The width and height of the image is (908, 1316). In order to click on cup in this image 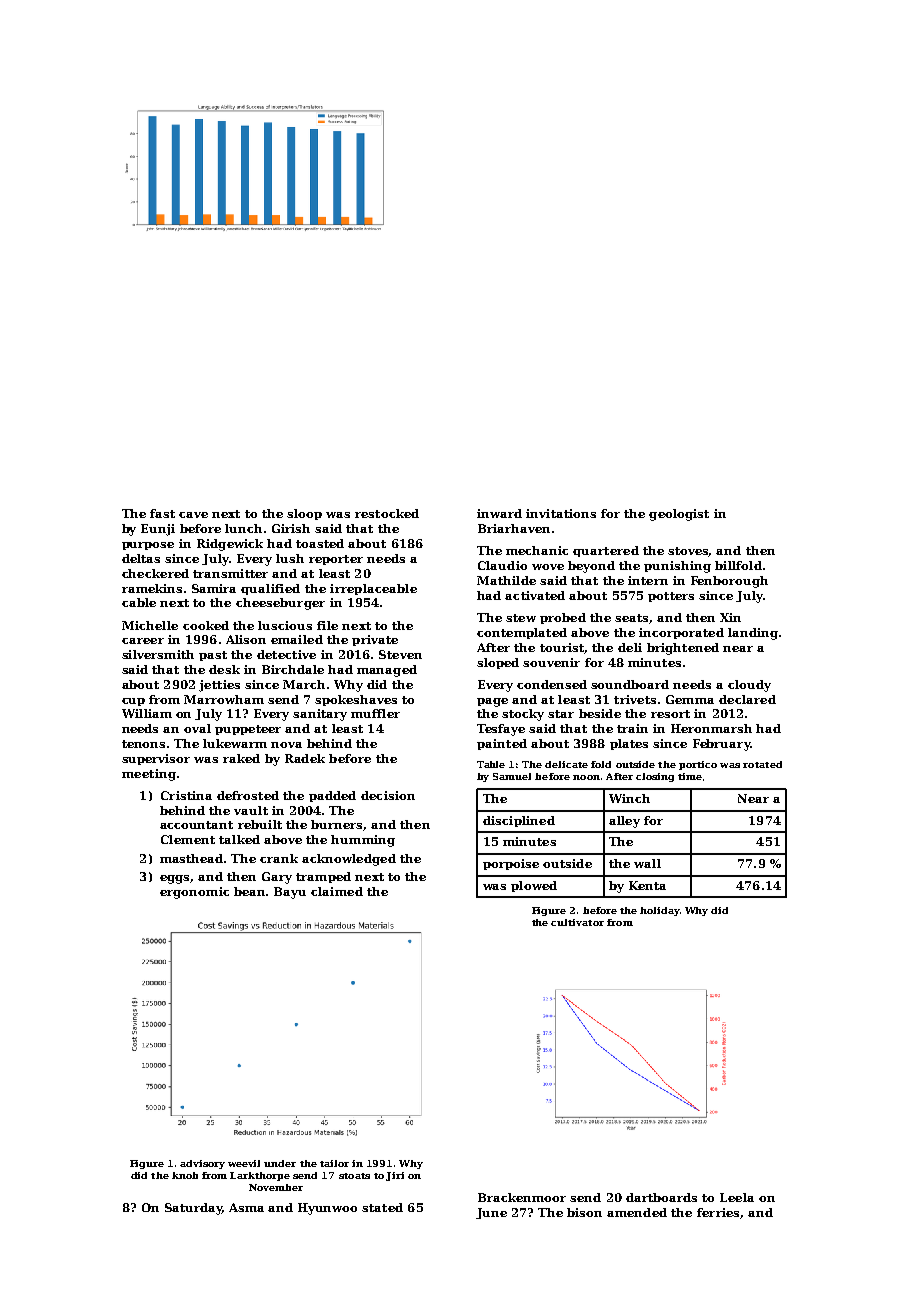, I will do `click(133, 702)`.
